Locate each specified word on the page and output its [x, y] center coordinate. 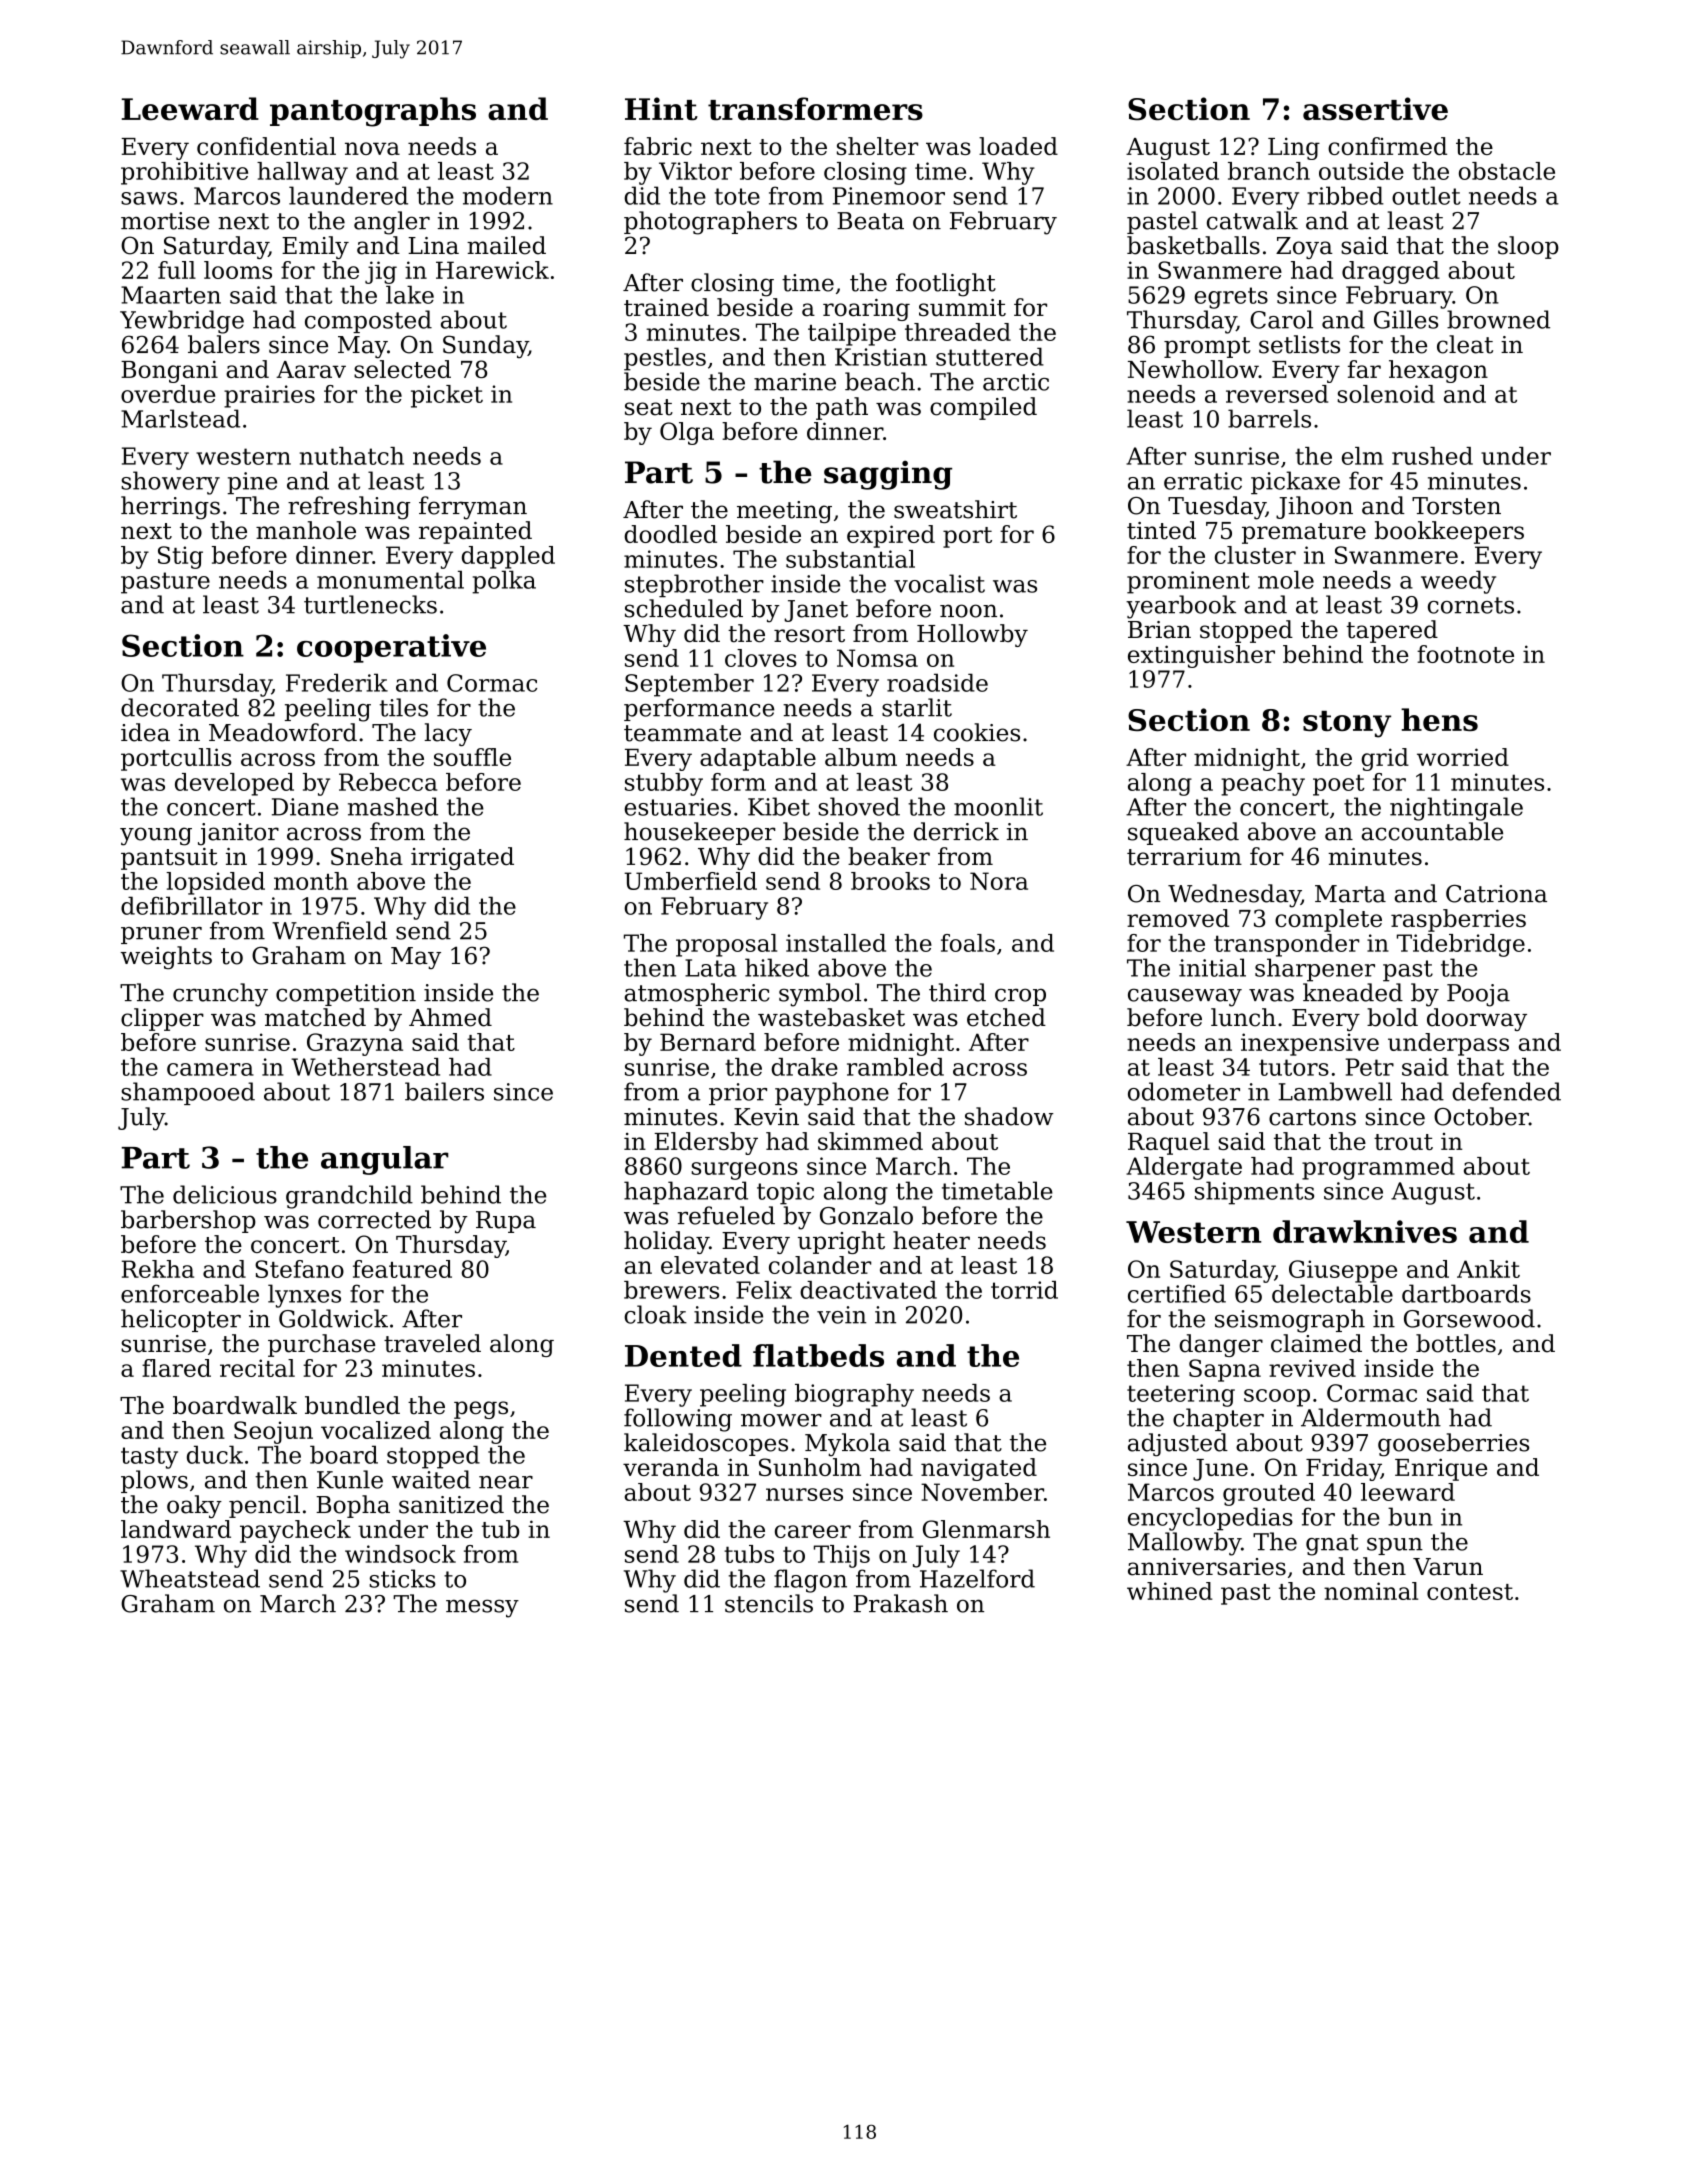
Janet [816, 611]
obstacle [1507, 171]
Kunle [350, 1479]
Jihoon [1314, 507]
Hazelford [977, 1578]
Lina [433, 246]
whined [1170, 1591]
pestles [665, 359]
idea [145, 732]
